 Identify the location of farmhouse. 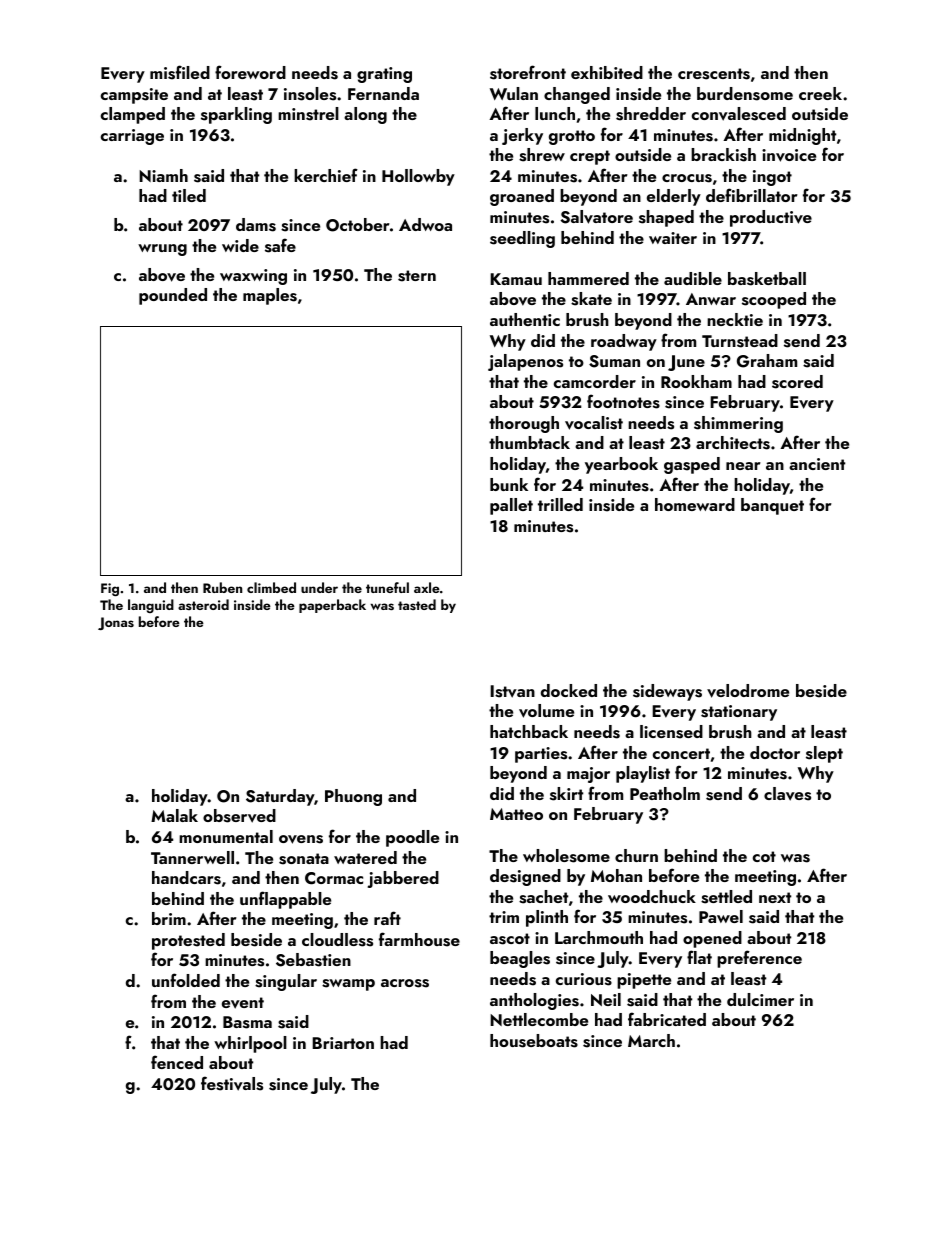
(419, 939).
